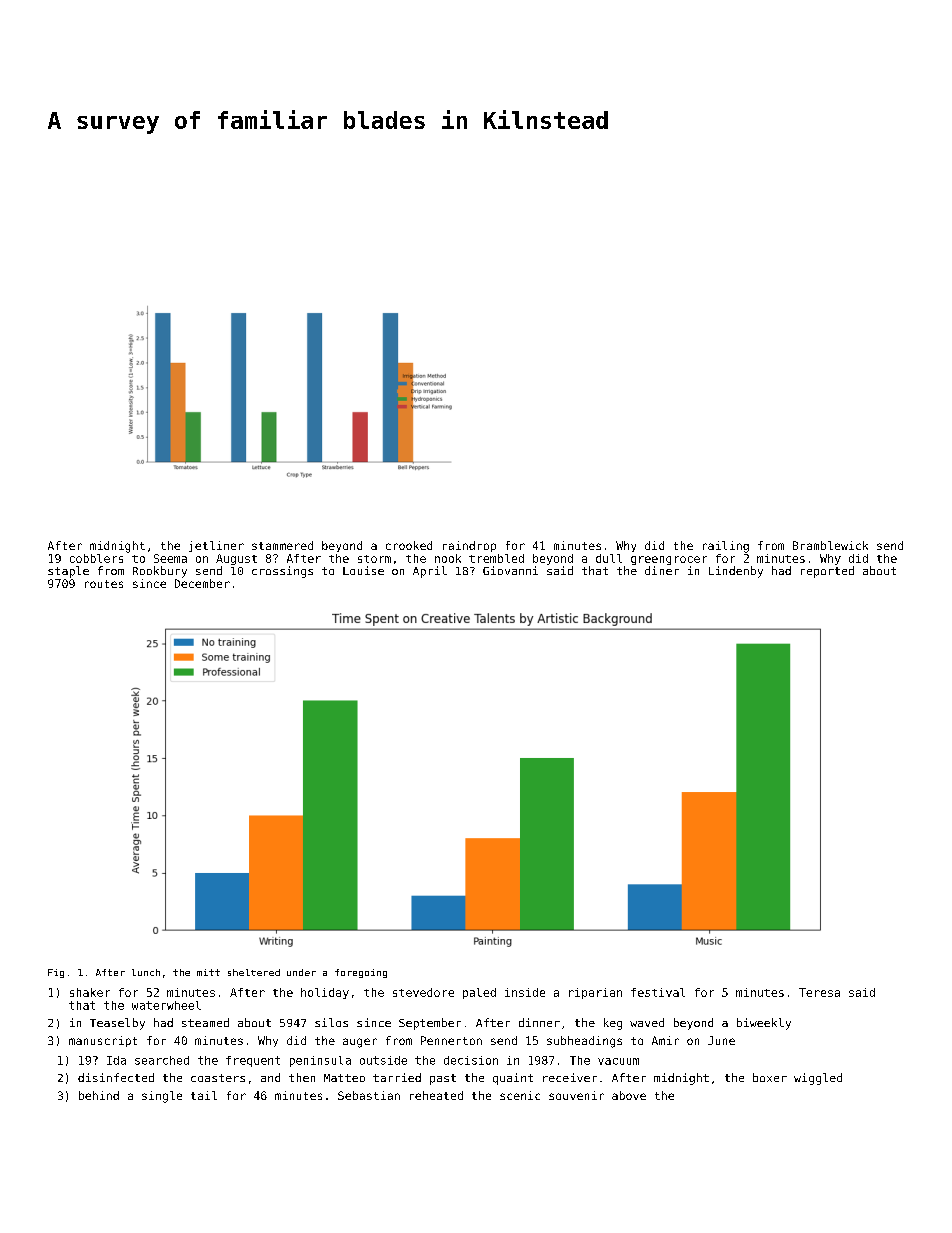 The height and width of the screenshot is (1233, 952). Describe the element at coordinates (363, 570) in the screenshot. I see `Louise` at that location.
